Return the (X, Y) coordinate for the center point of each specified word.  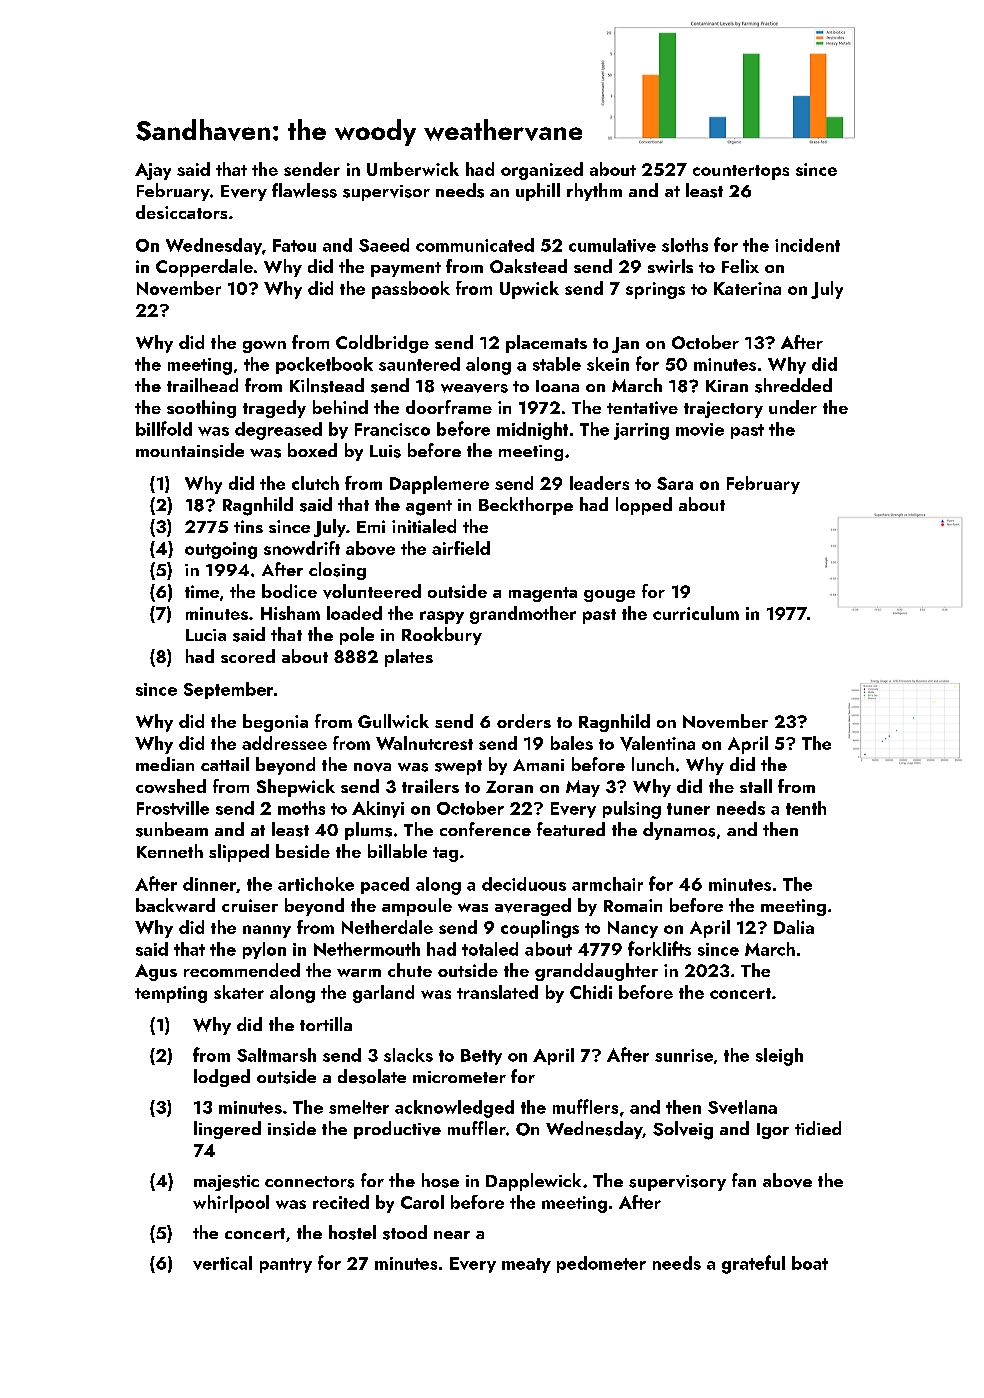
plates (409, 658)
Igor (773, 1131)
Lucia (206, 635)
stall (756, 786)
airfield (461, 548)
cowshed (171, 786)
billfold (164, 428)
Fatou (294, 245)
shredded (793, 385)
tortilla (326, 1024)
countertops (741, 172)
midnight (532, 431)
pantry (286, 1265)
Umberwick (413, 169)
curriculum (696, 613)
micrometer (459, 1077)
